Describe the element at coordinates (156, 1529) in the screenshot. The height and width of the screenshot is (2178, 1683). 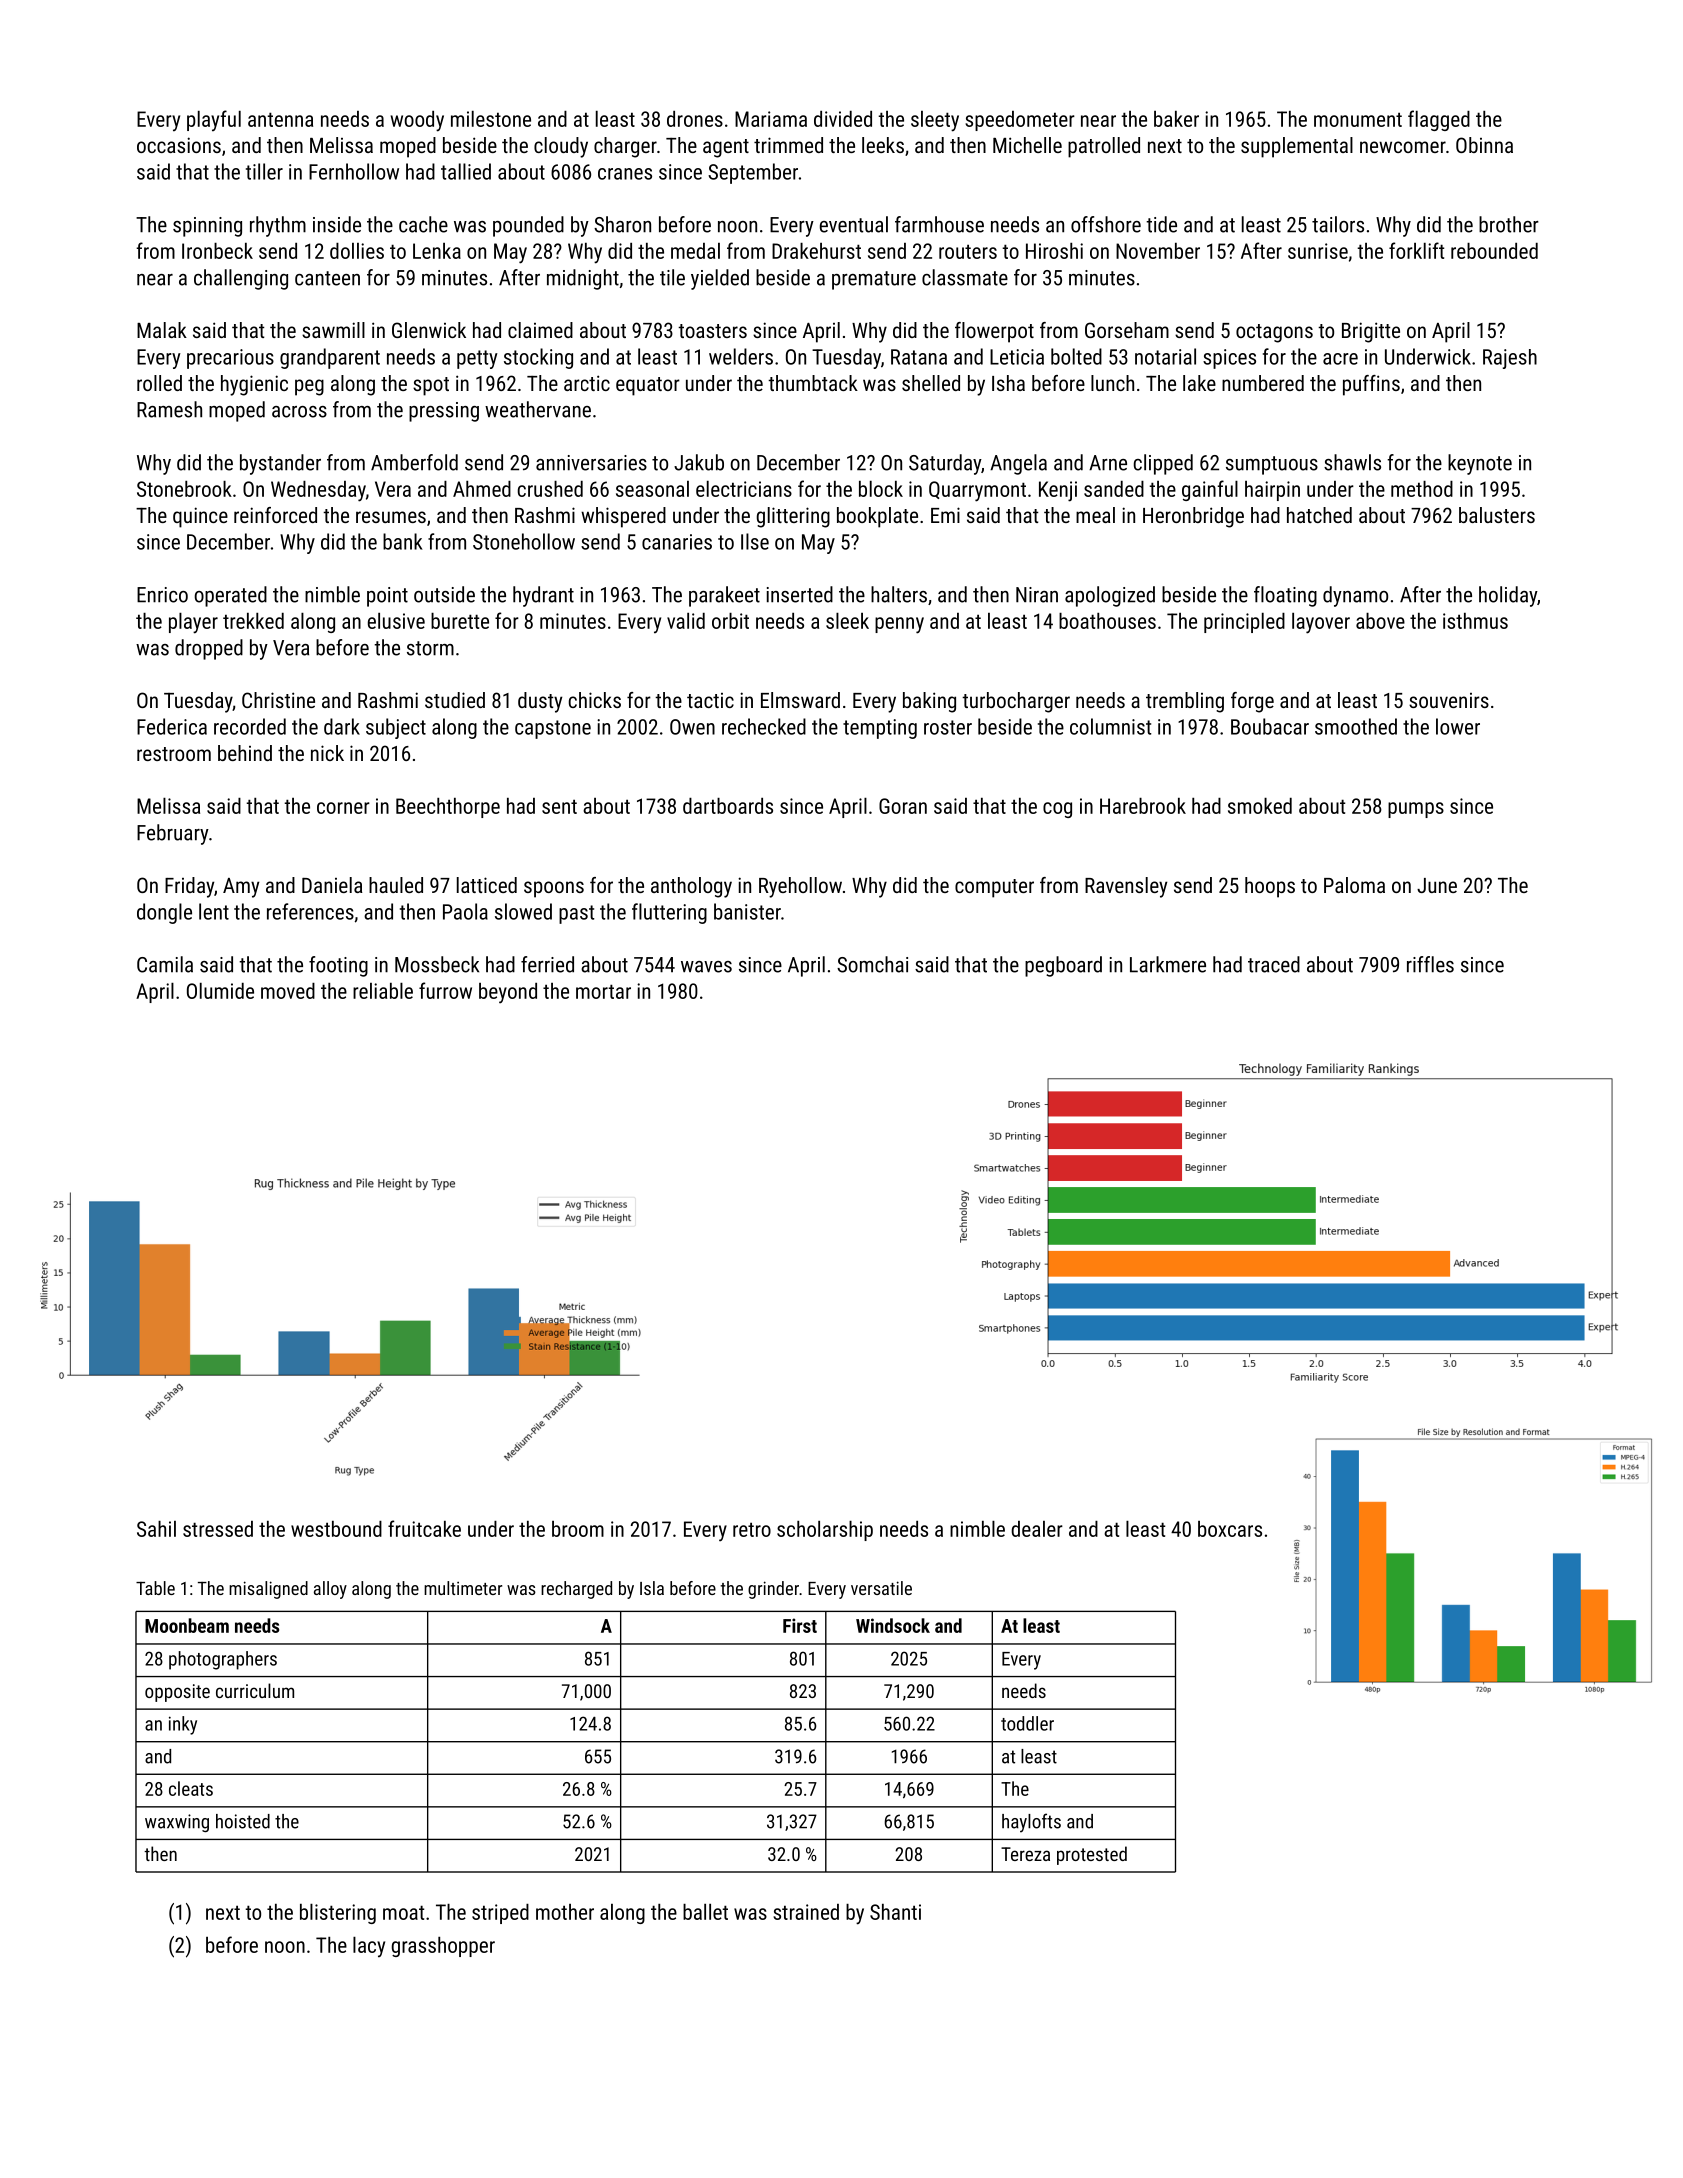
I see `Sahil` at that location.
